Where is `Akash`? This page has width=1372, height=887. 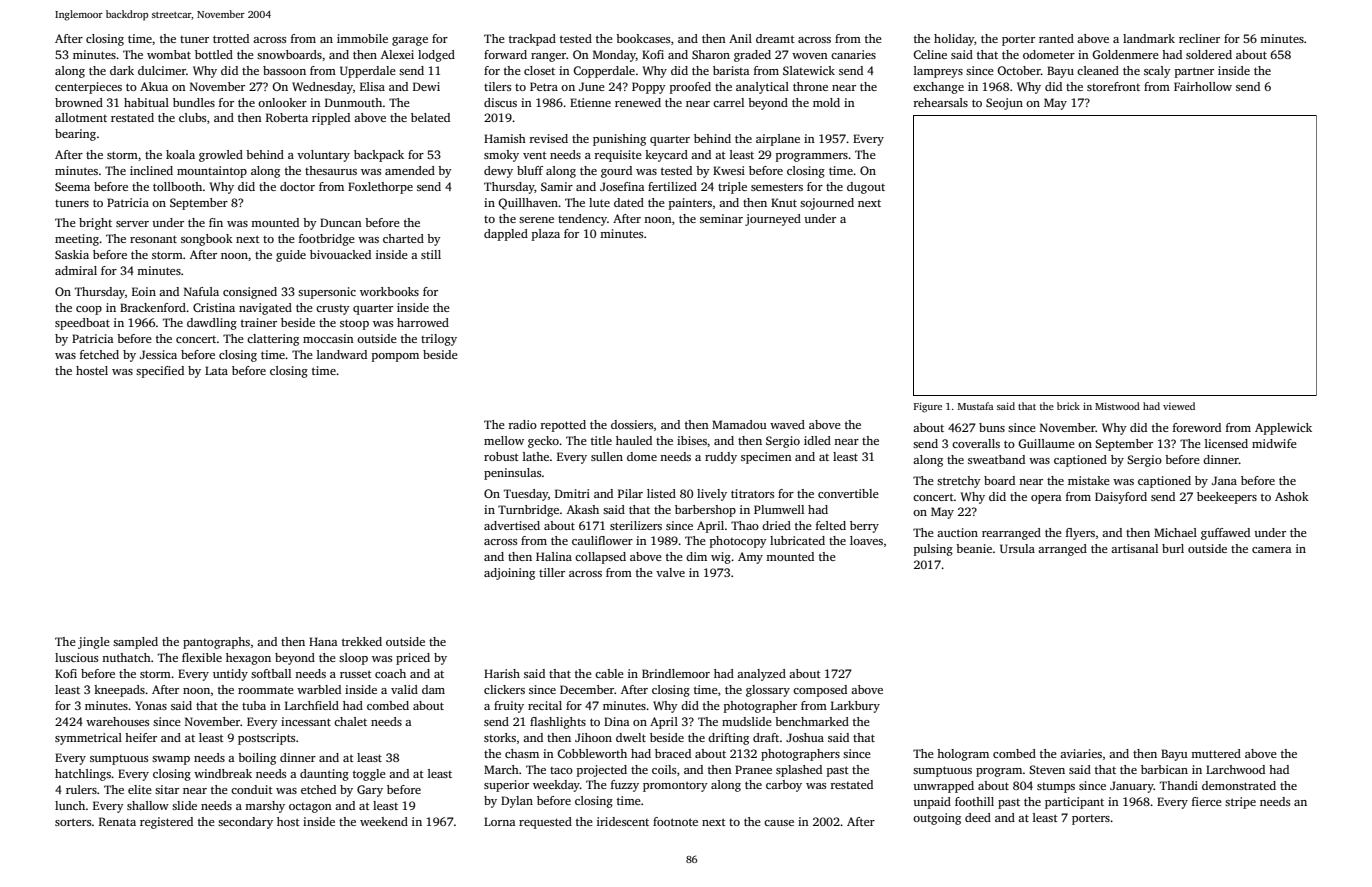
Akash is located at coordinates (583, 509).
